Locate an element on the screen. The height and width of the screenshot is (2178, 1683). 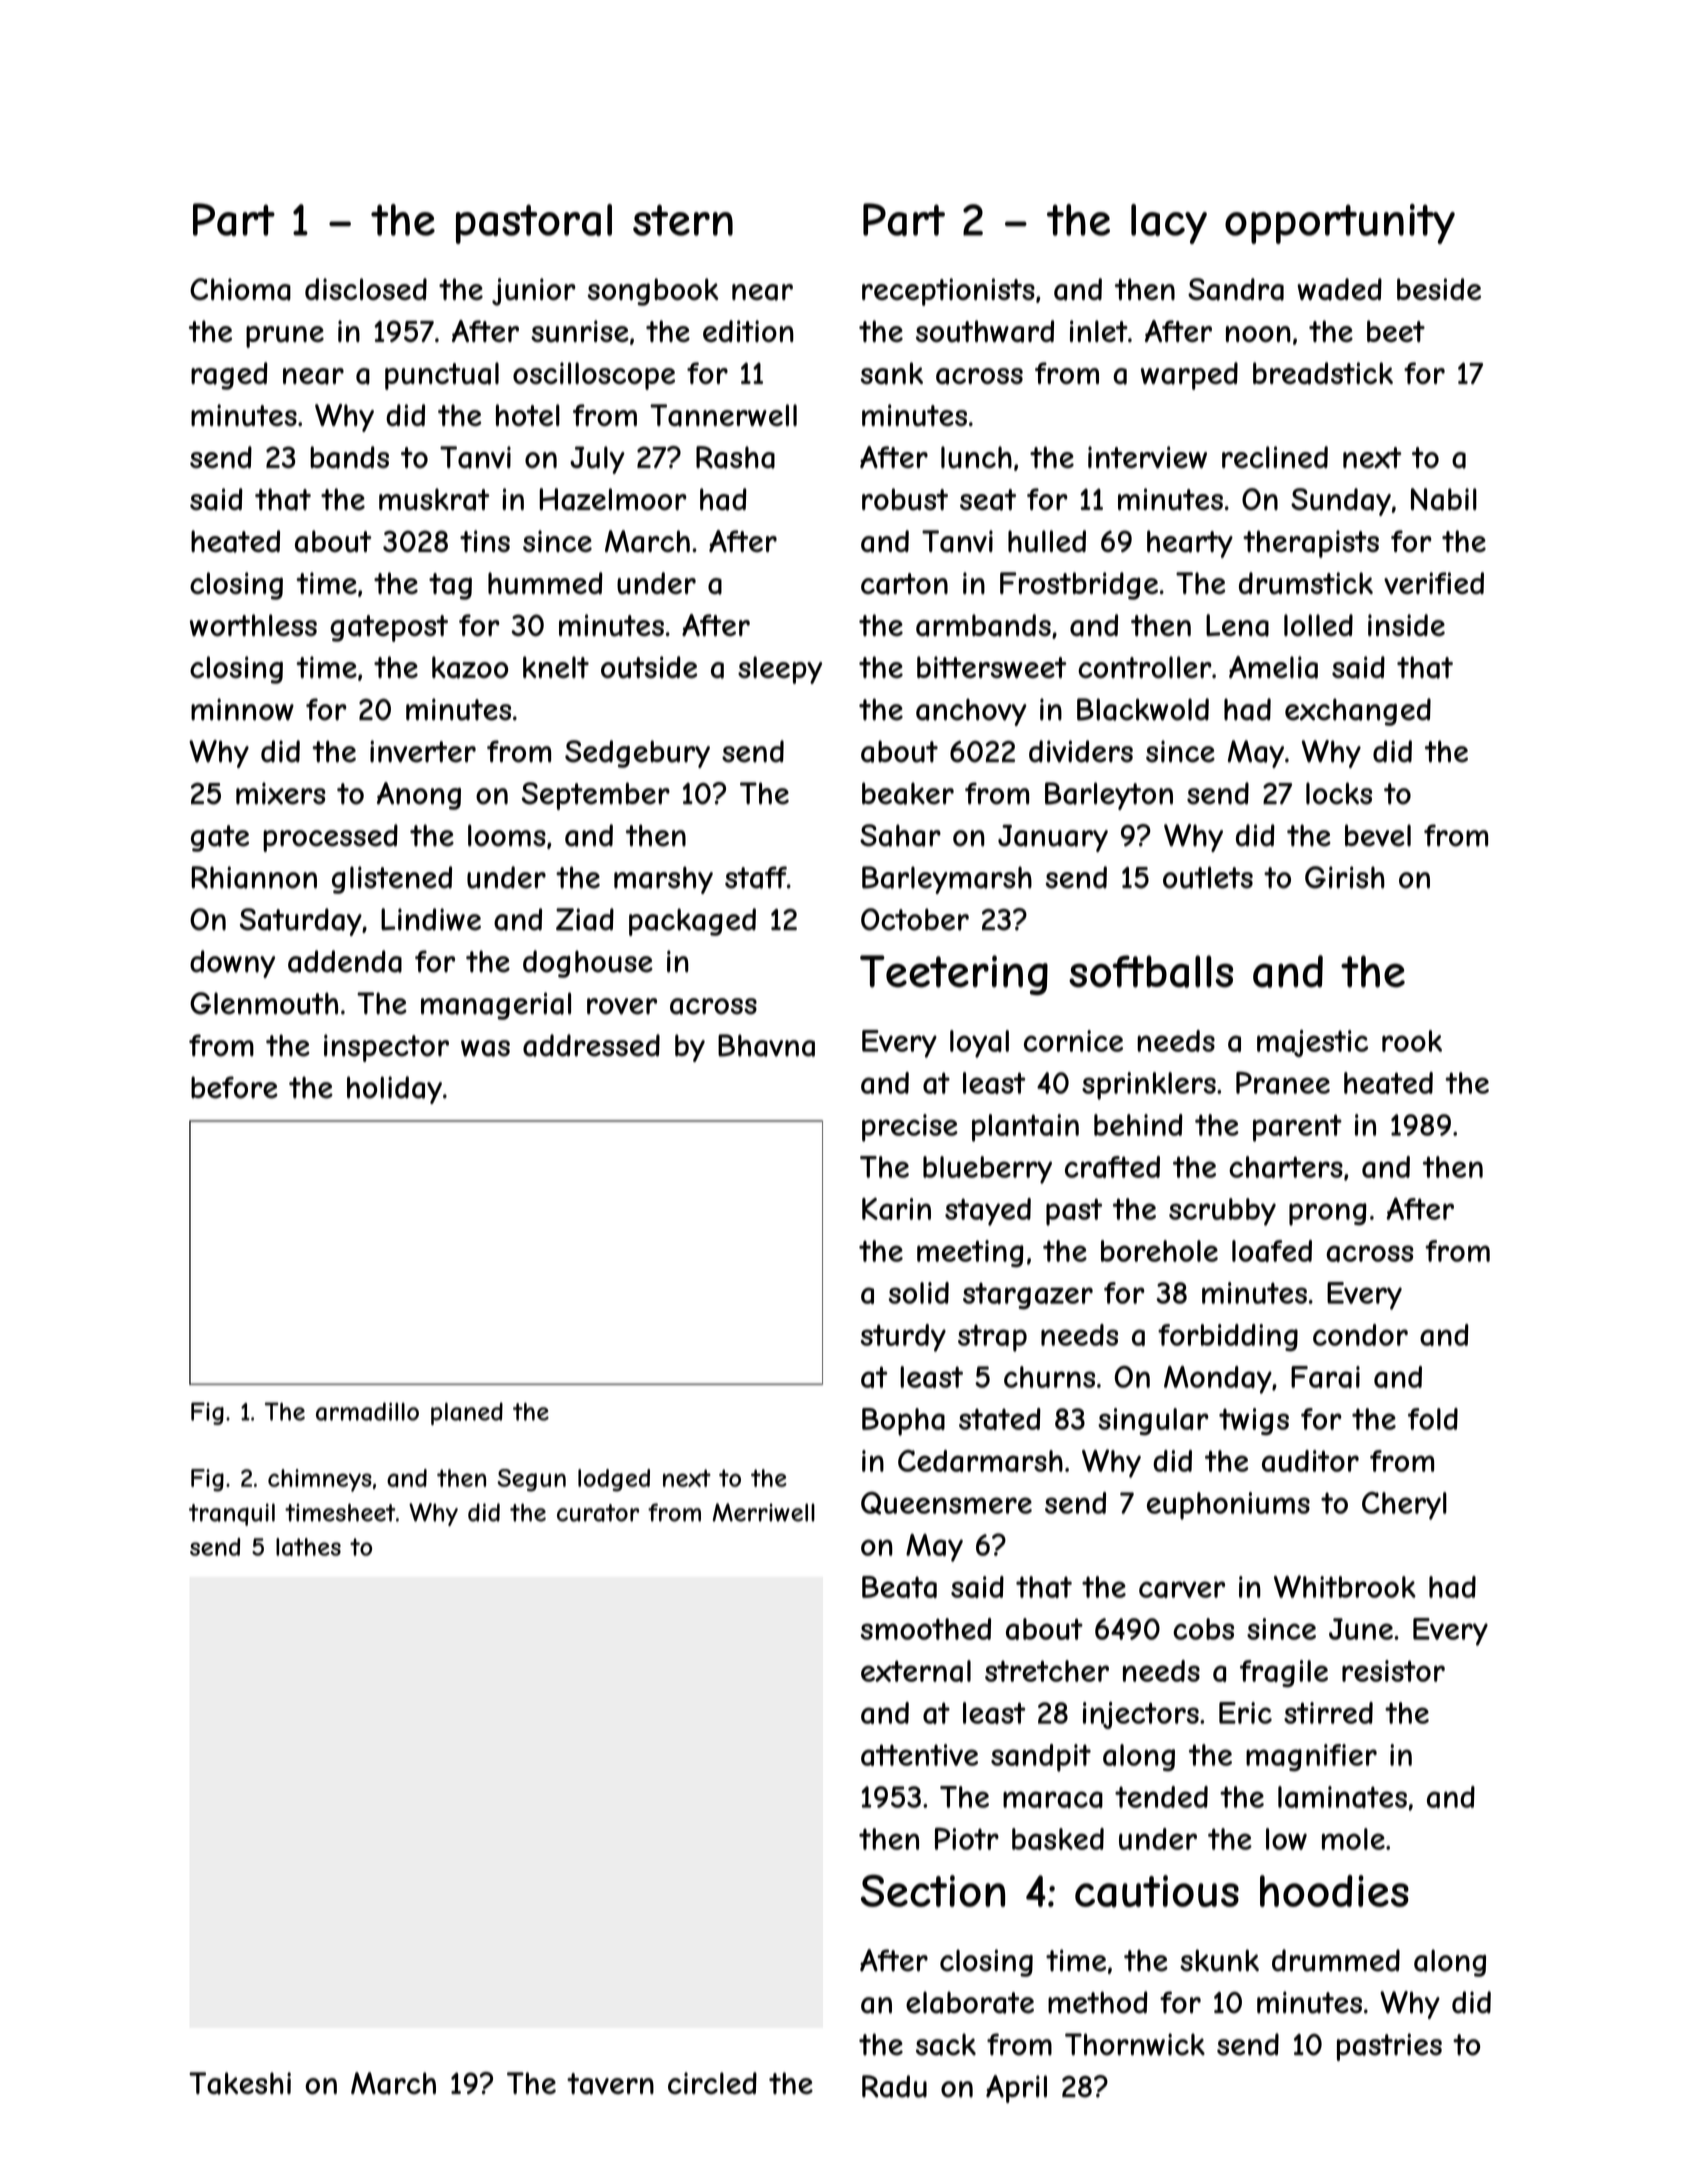
tavern is located at coordinates (610, 2084).
